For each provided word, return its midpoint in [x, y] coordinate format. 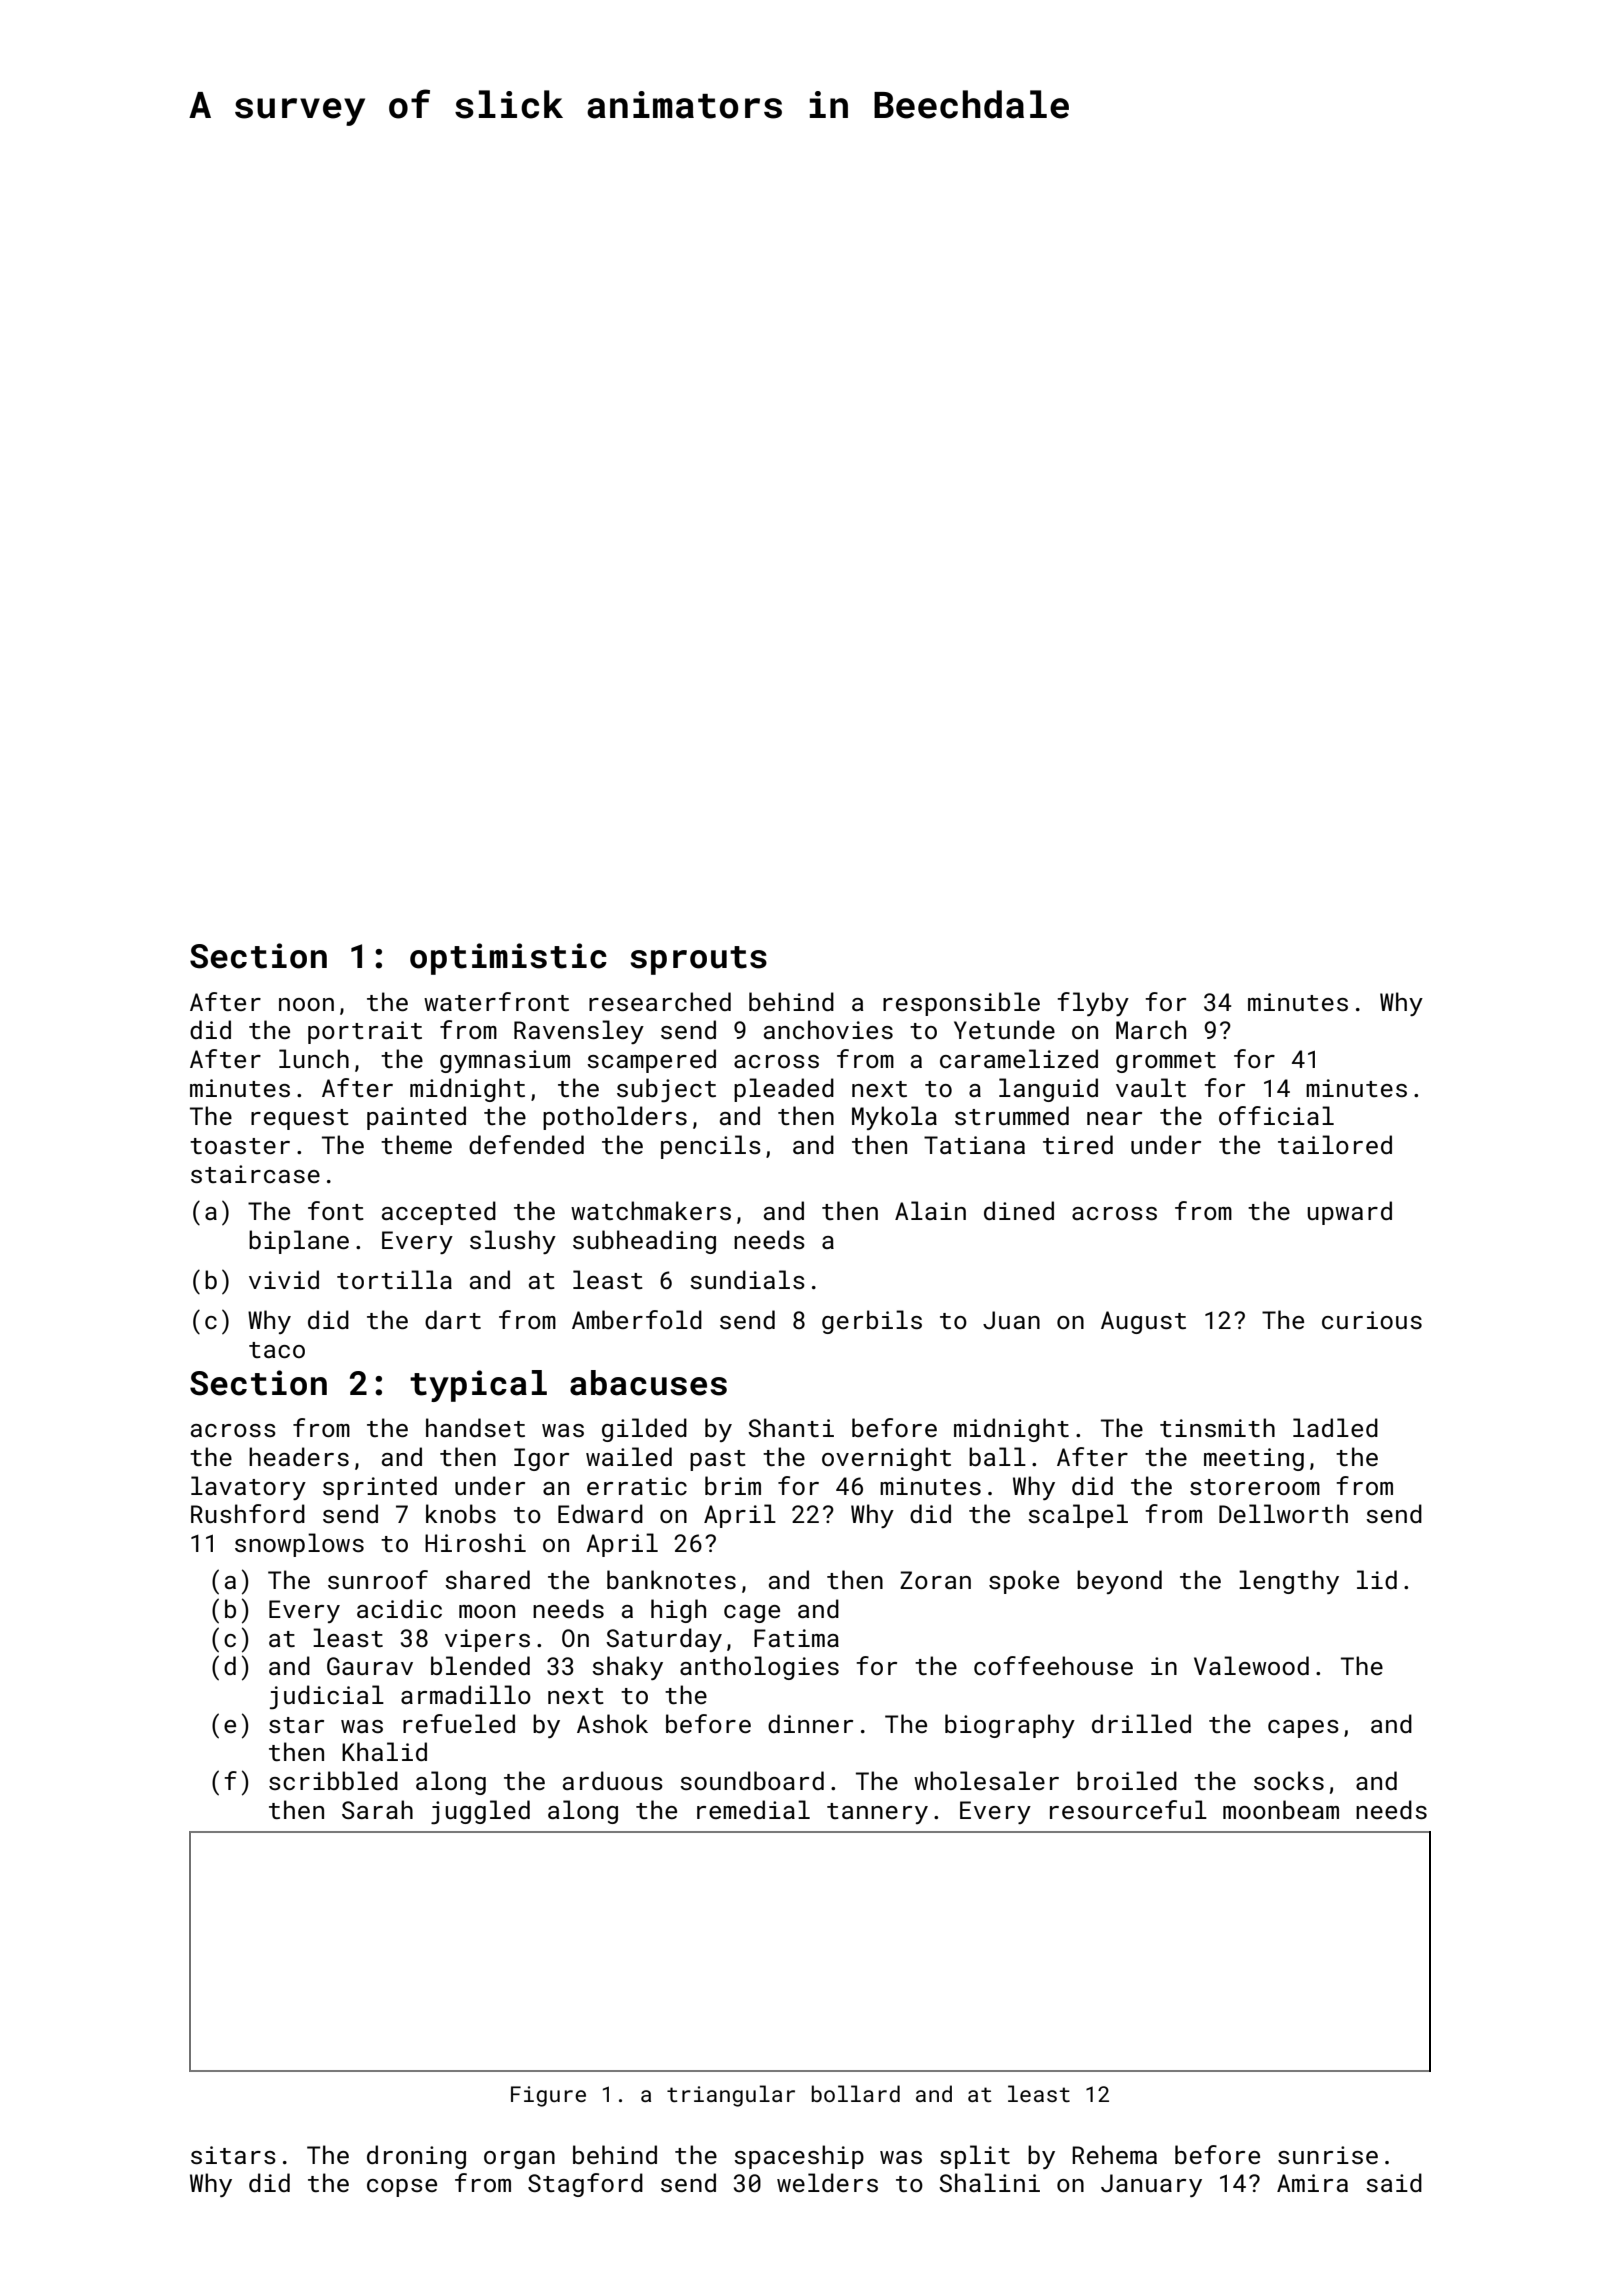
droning [416, 2157]
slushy [513, 1242]
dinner [810, 1723]
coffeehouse [1053, 1665]
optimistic [508, 959]
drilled [1141, 1723]
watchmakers [651, 1210]
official [1276, 1115]
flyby [1093, 1004]
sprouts [698, 960]
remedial [753, 1809]
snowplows [299, 1545]
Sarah [377, 1809]
